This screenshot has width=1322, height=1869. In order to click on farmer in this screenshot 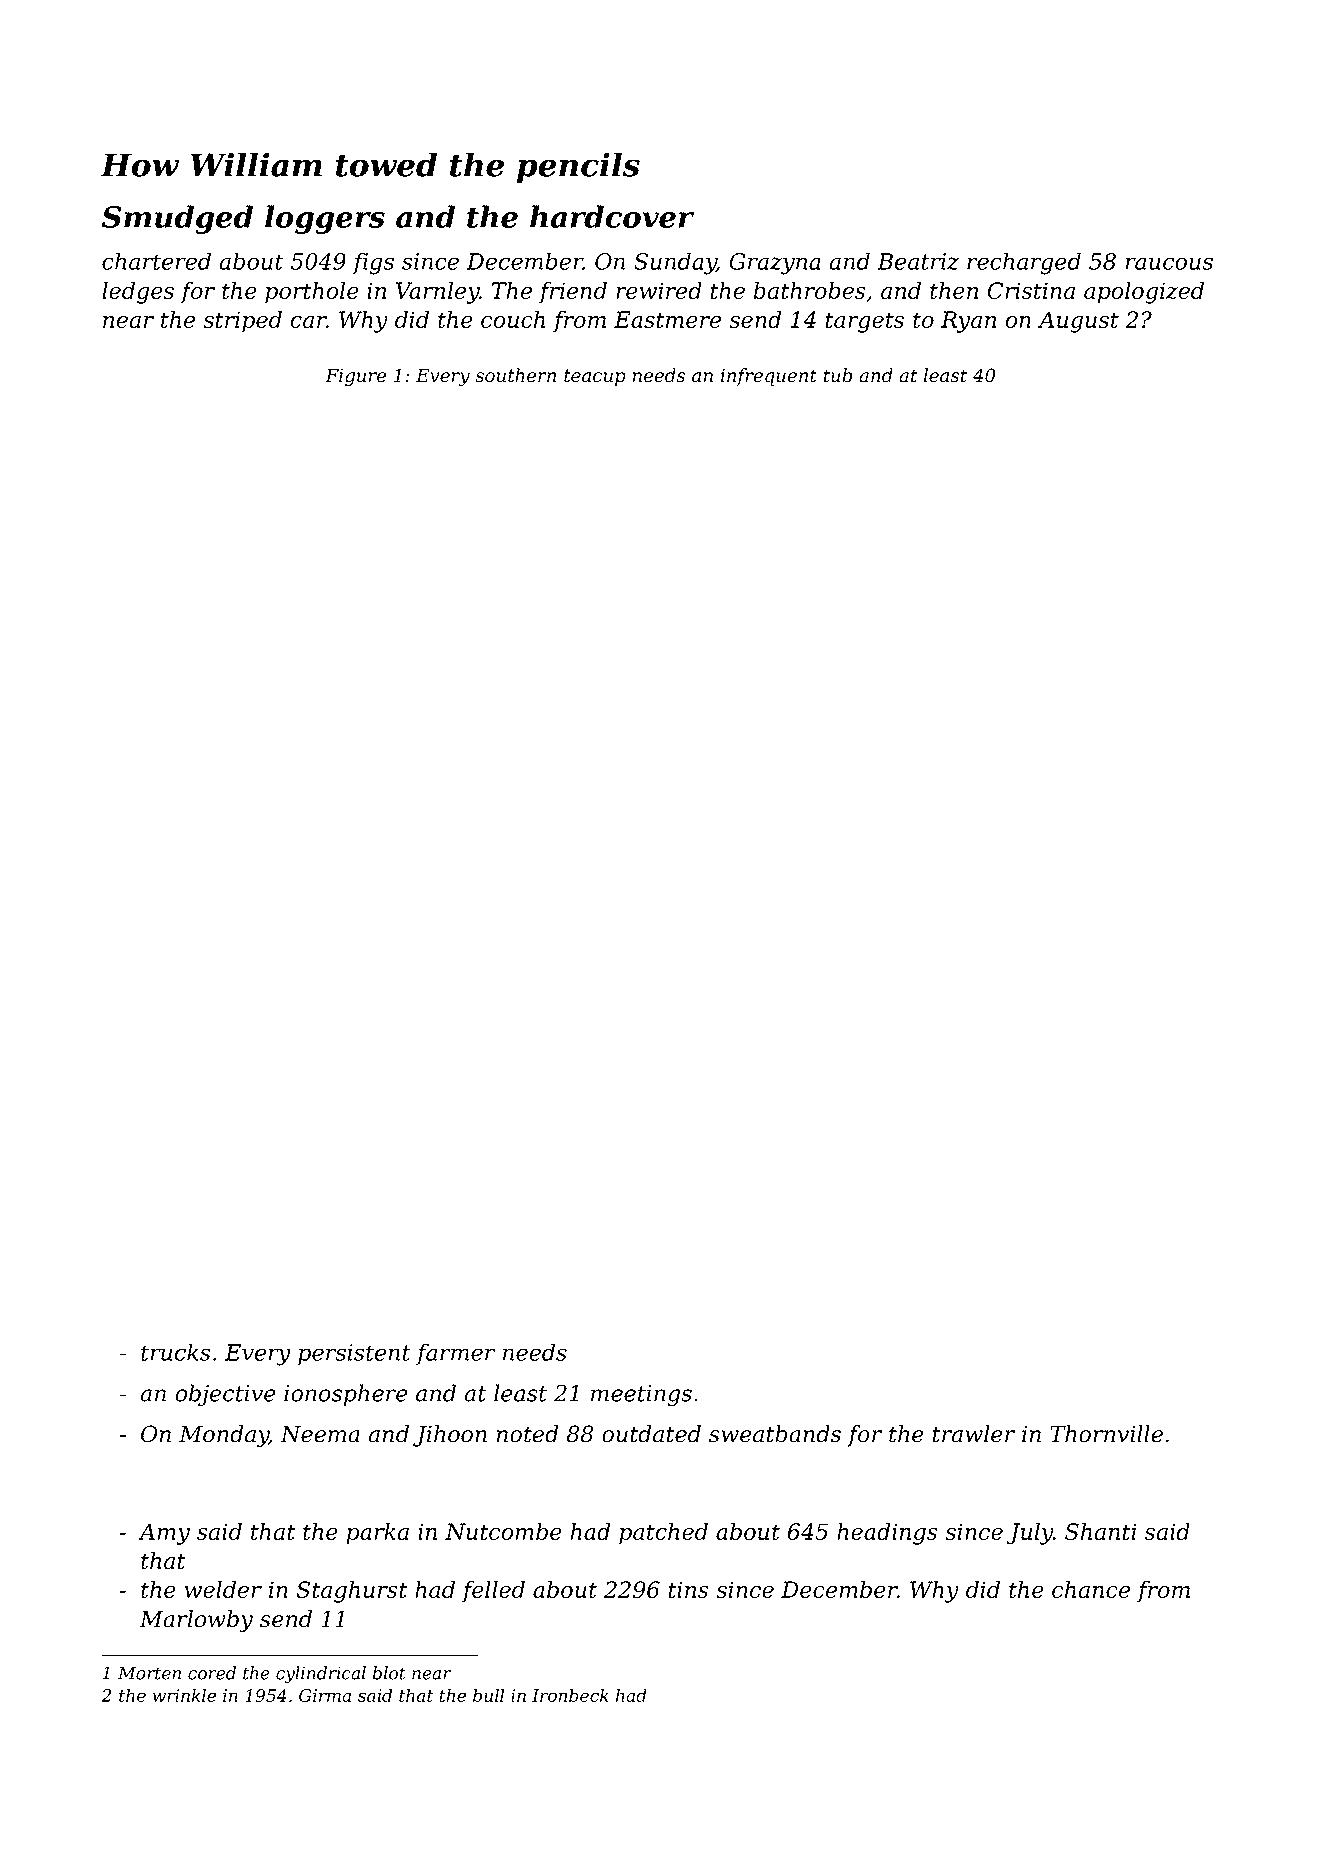, I will do `click(455, 1354)`.
